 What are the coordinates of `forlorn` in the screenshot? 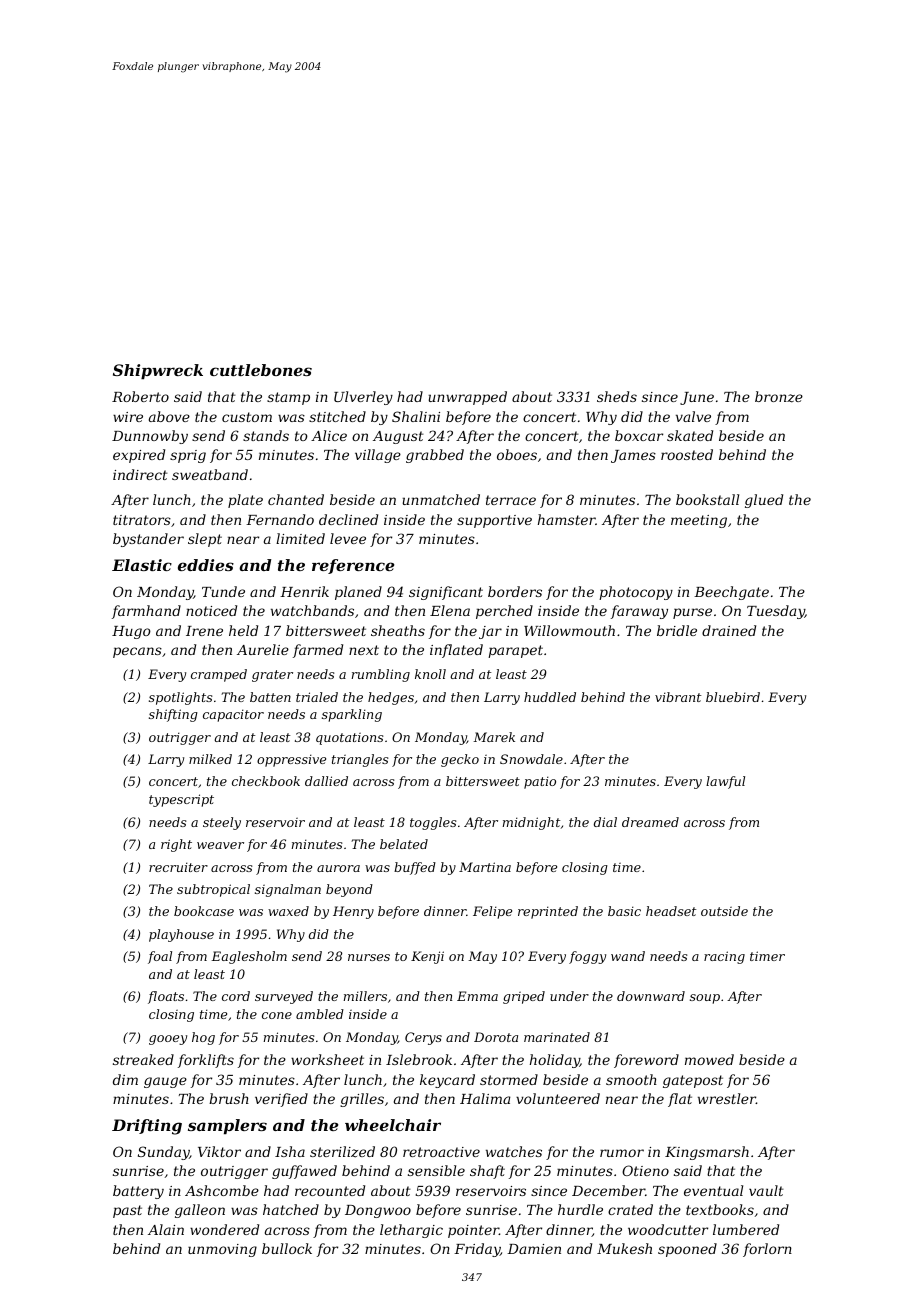 It's located at (767, 1250).
